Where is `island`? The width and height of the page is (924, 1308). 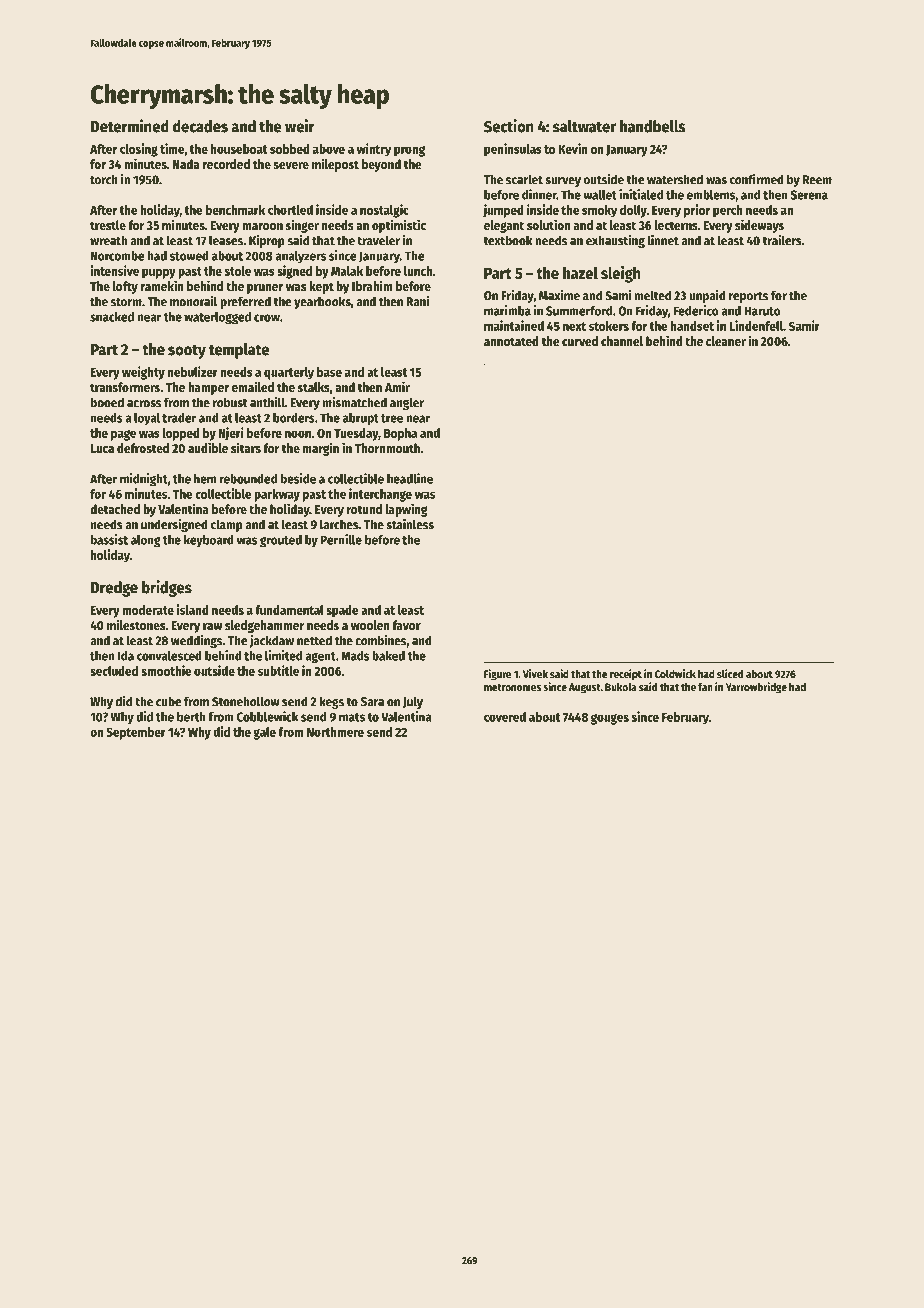
island is located at coordinates (192, 609).
